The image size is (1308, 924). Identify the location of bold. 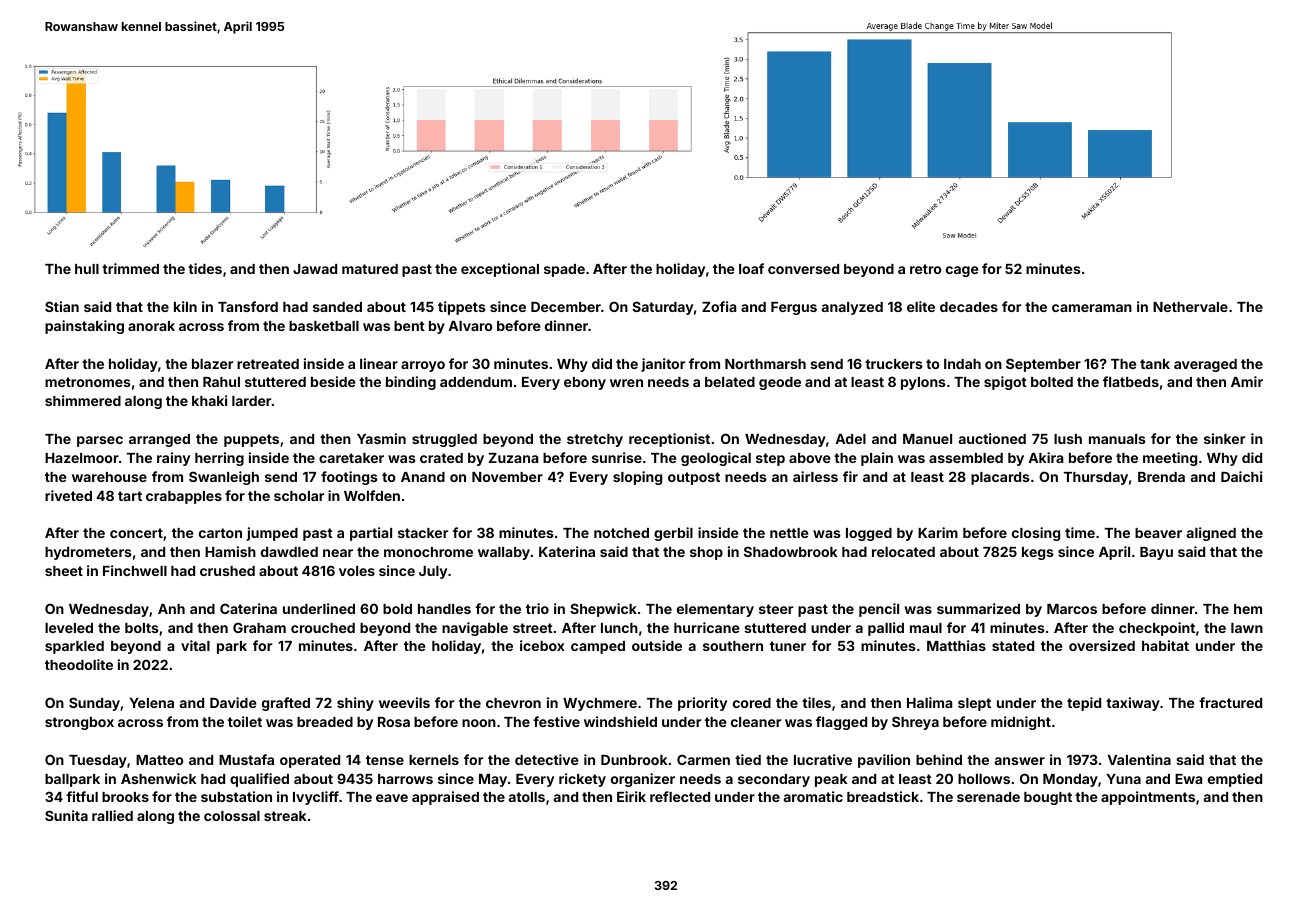
(397, 609).
